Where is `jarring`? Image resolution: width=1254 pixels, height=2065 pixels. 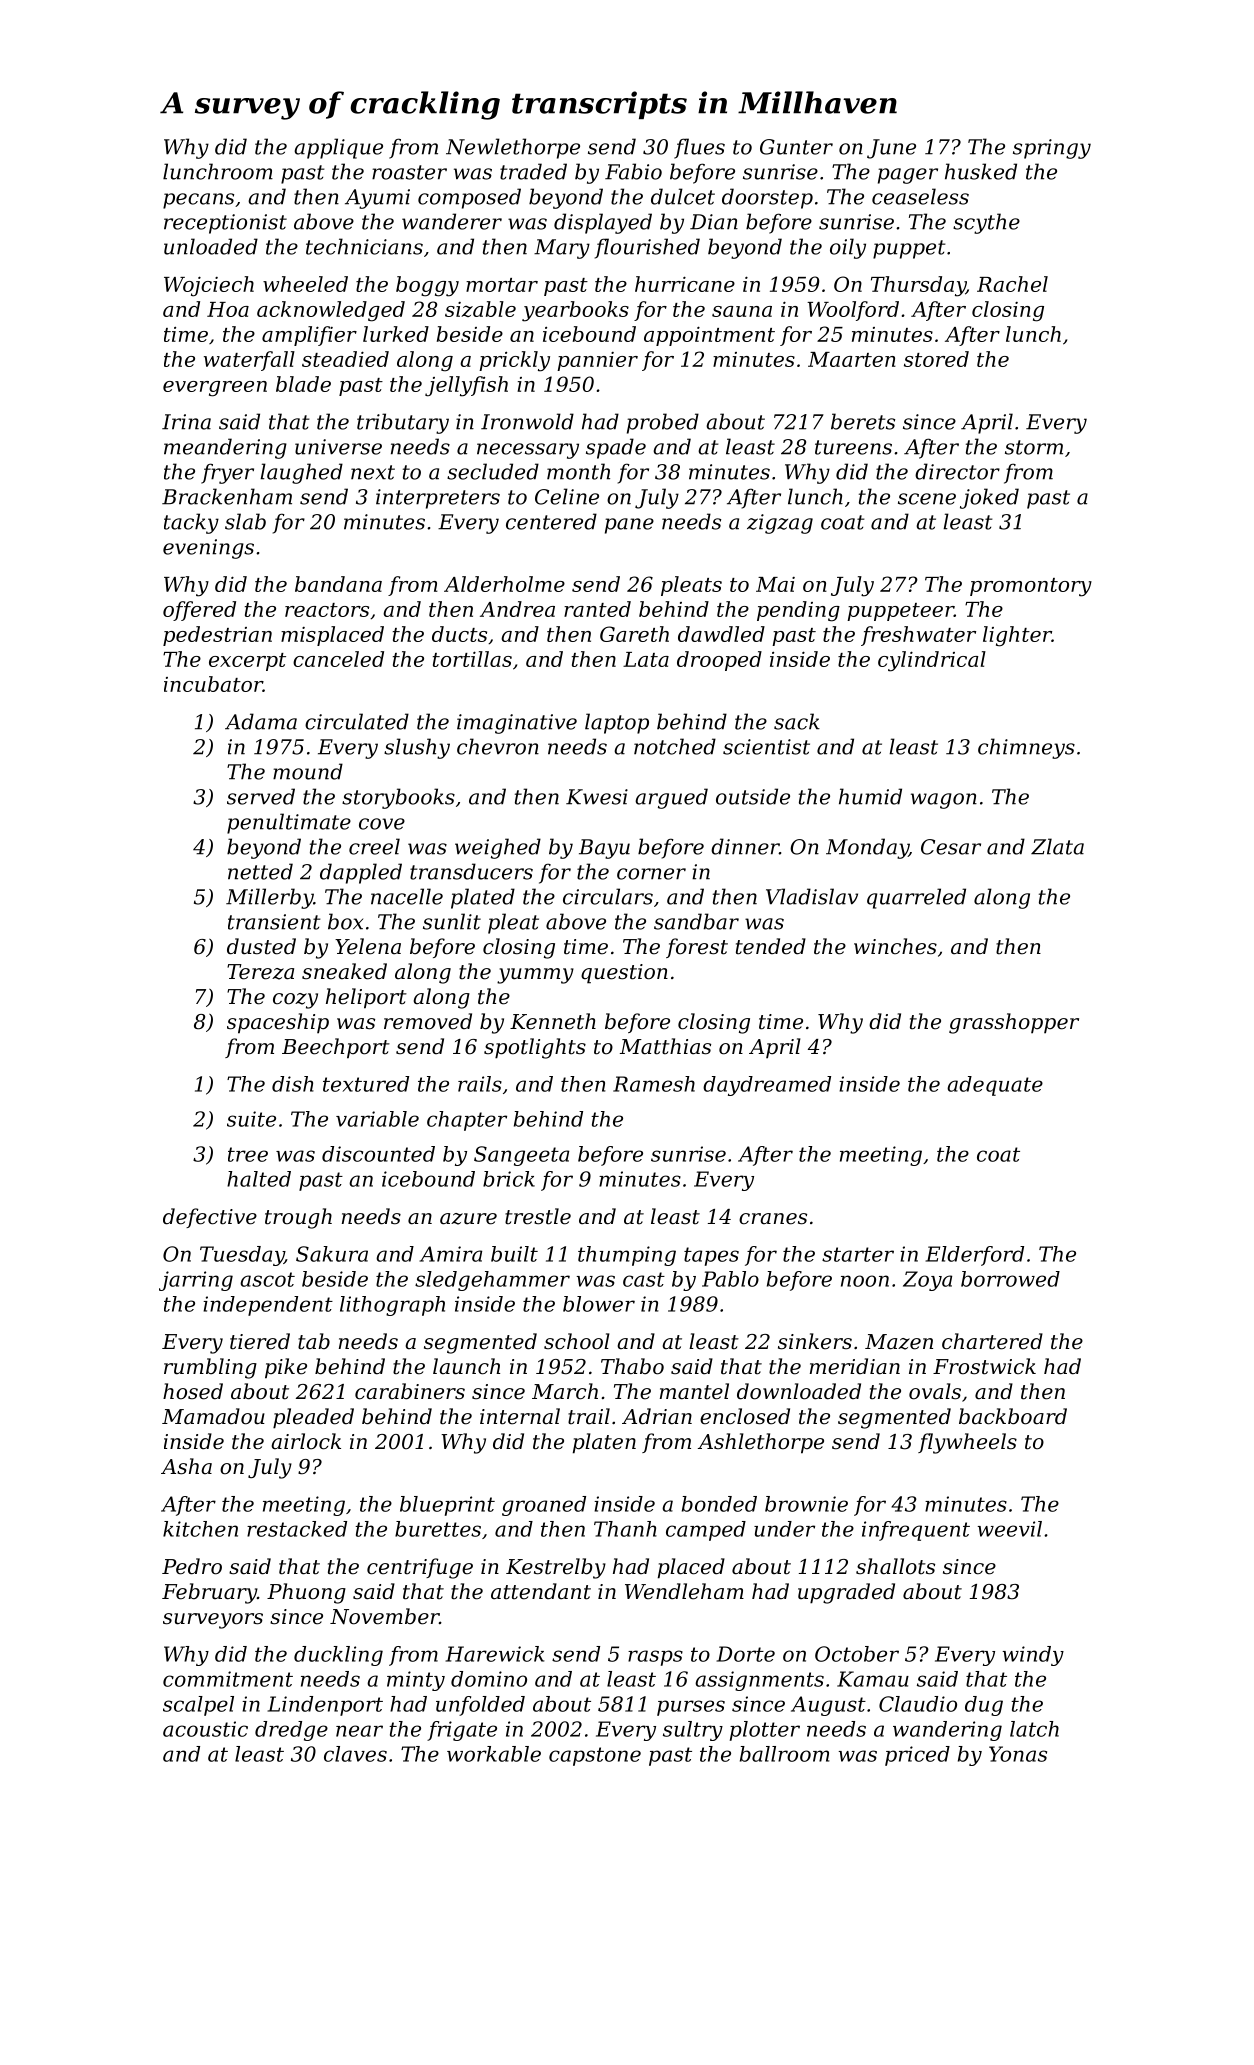
jarring is located at coordinates (196, 1281).
